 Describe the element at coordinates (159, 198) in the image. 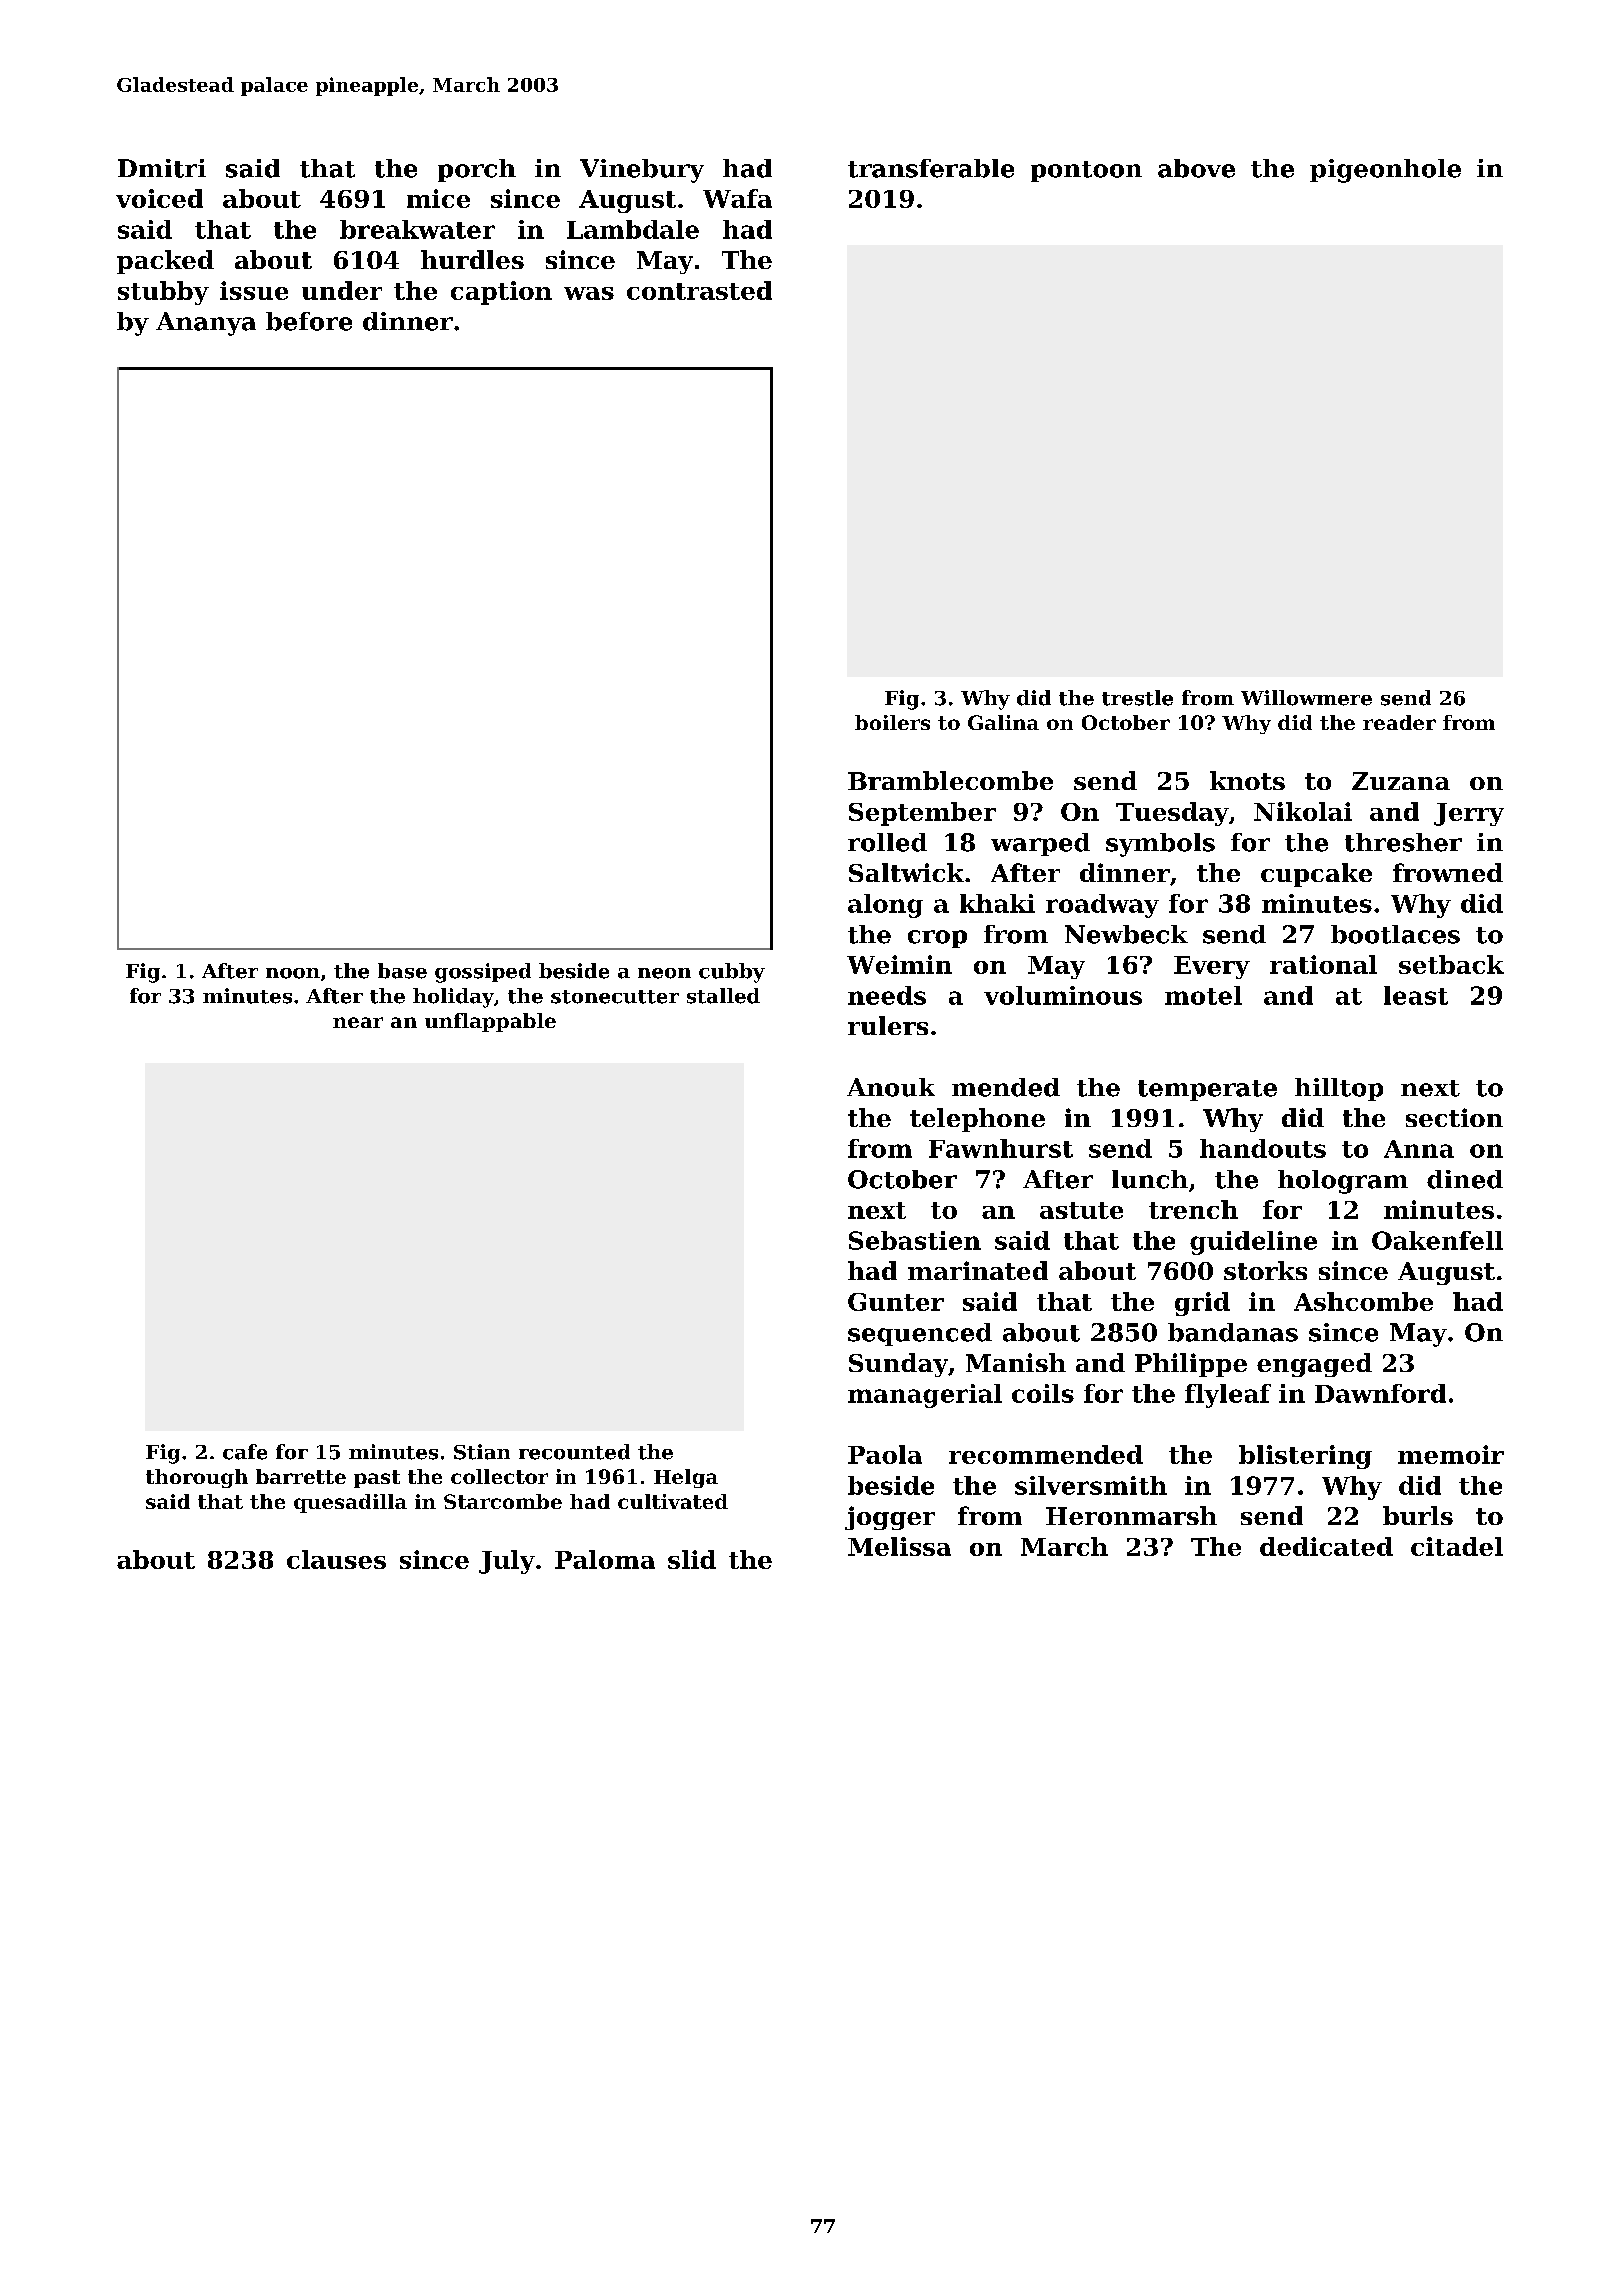

I see `voiced` at that location.
